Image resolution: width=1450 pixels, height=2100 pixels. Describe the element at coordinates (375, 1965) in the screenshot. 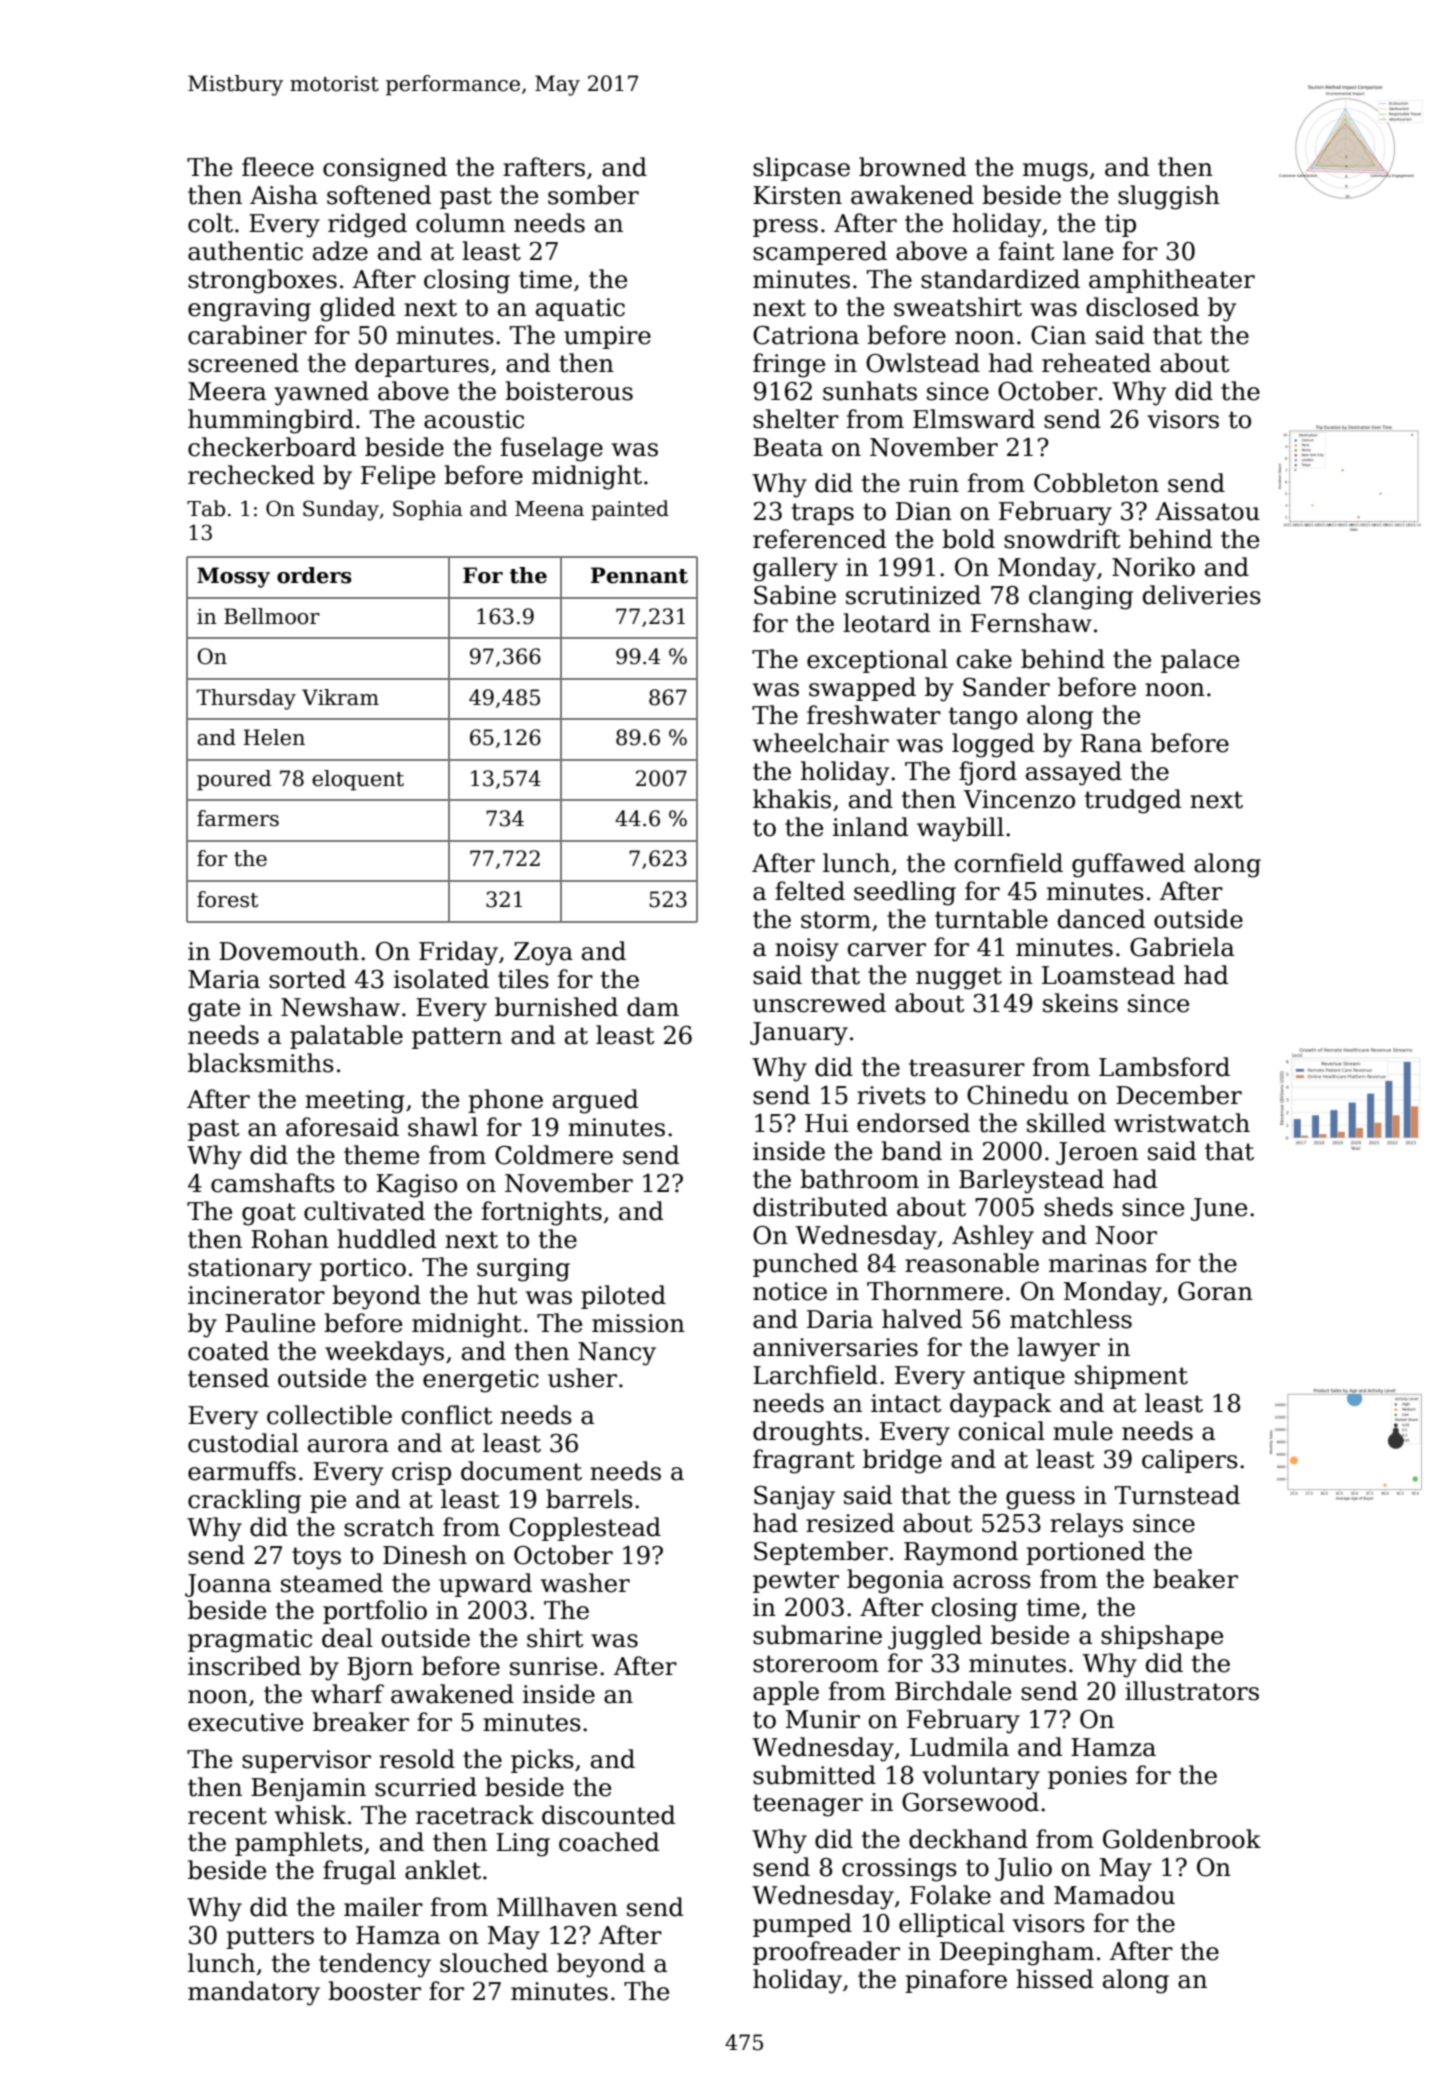

I see `tendency` at that location.
